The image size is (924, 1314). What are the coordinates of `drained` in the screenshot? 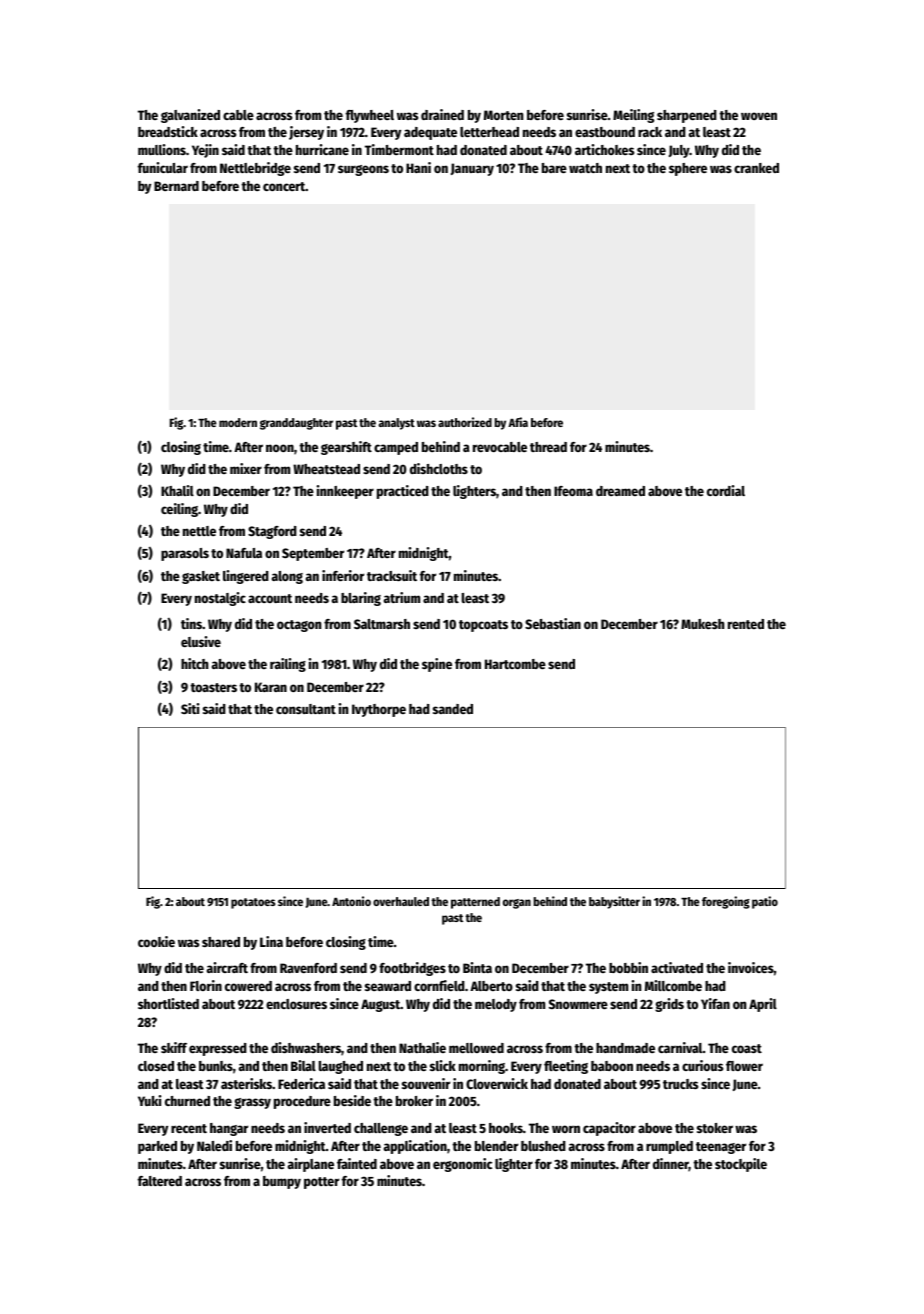 It's located at (442, 114).
